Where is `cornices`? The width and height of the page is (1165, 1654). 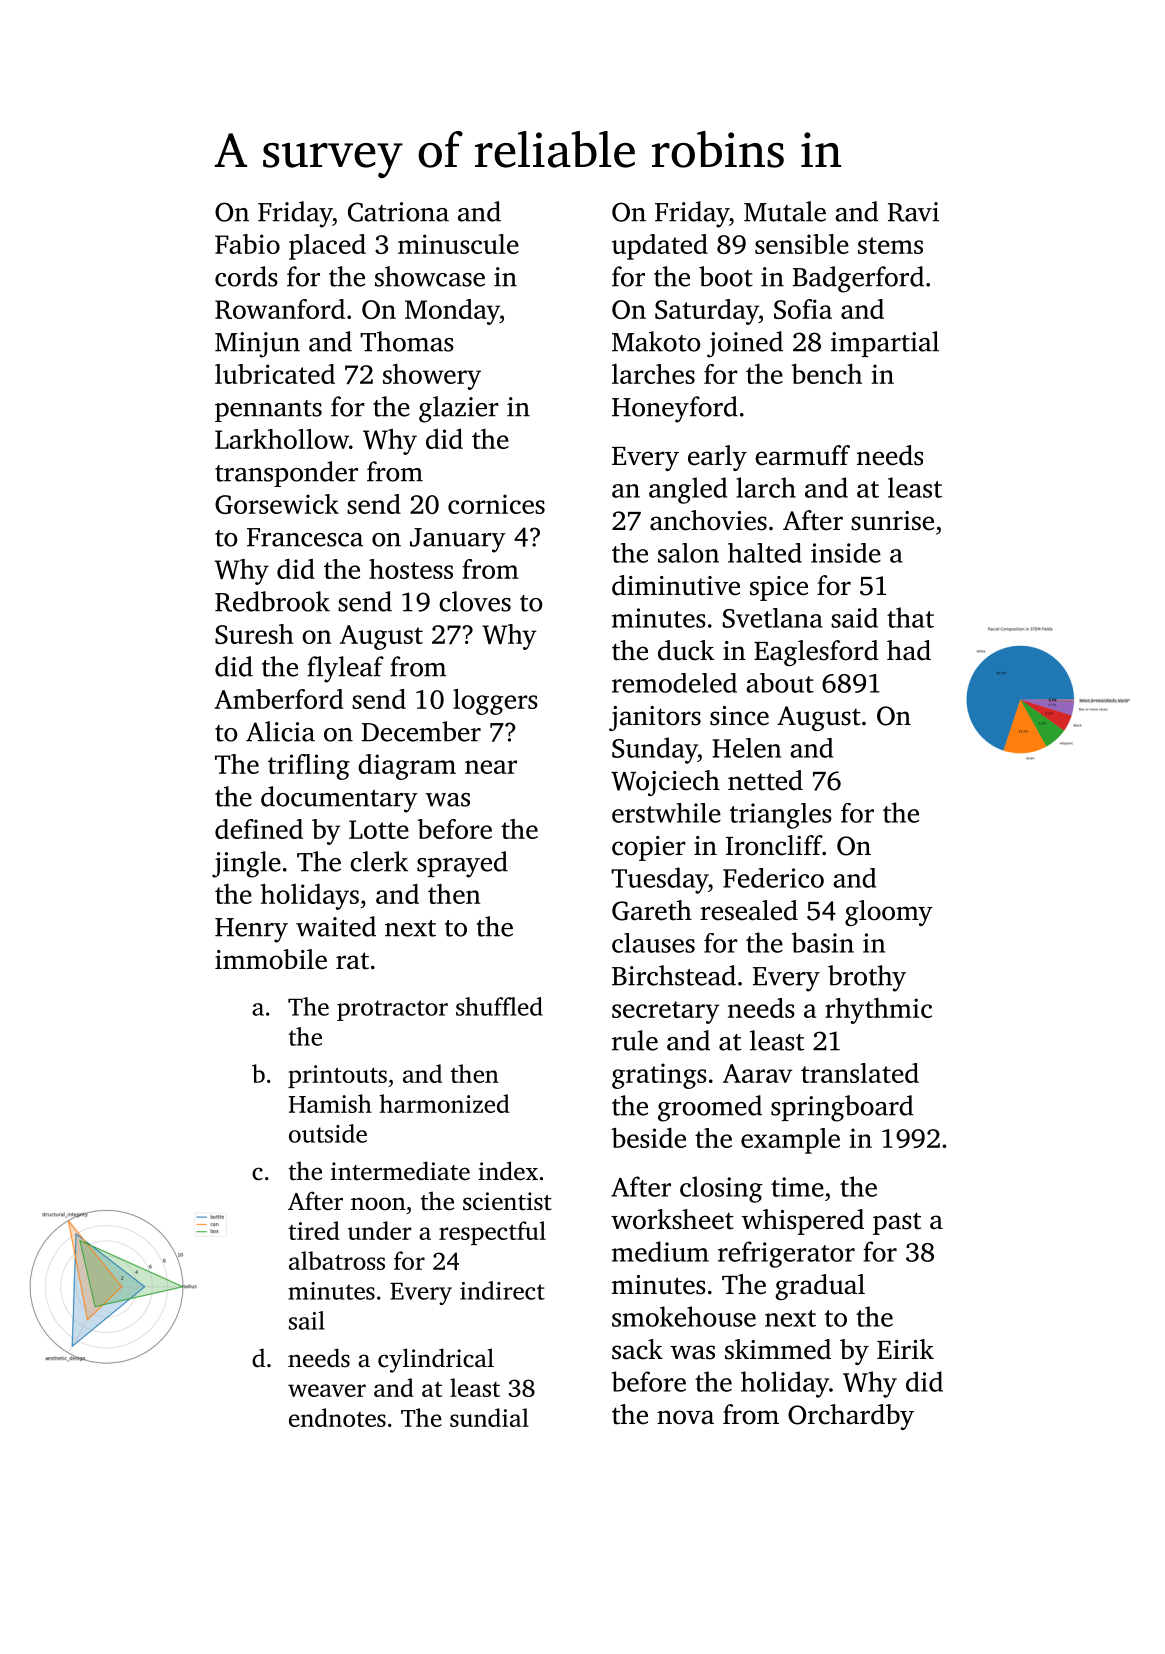 cornices is located at coordinates (496, 504).
